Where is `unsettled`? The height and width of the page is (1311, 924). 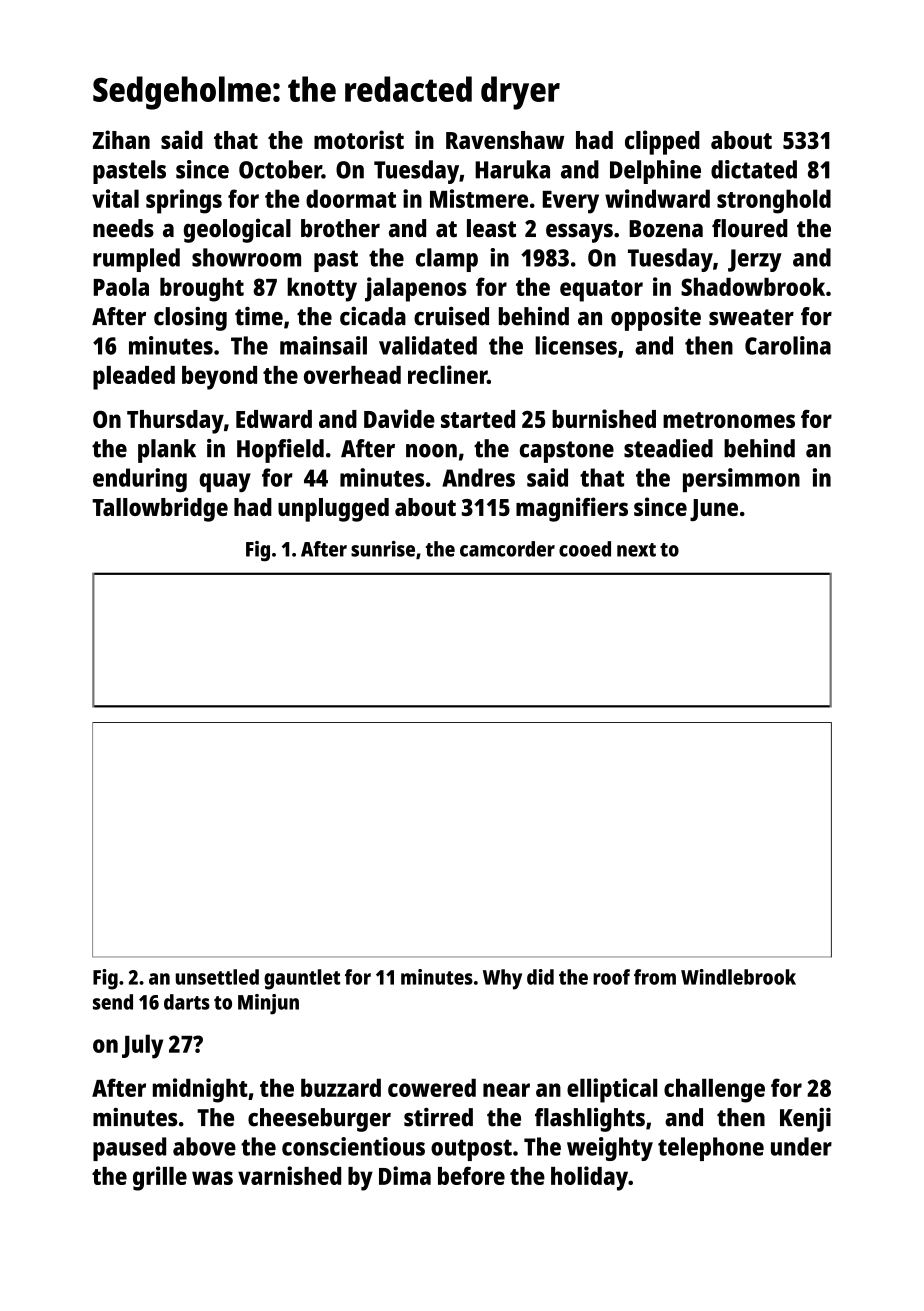 unsettled is located at coordinates (217, 977).
